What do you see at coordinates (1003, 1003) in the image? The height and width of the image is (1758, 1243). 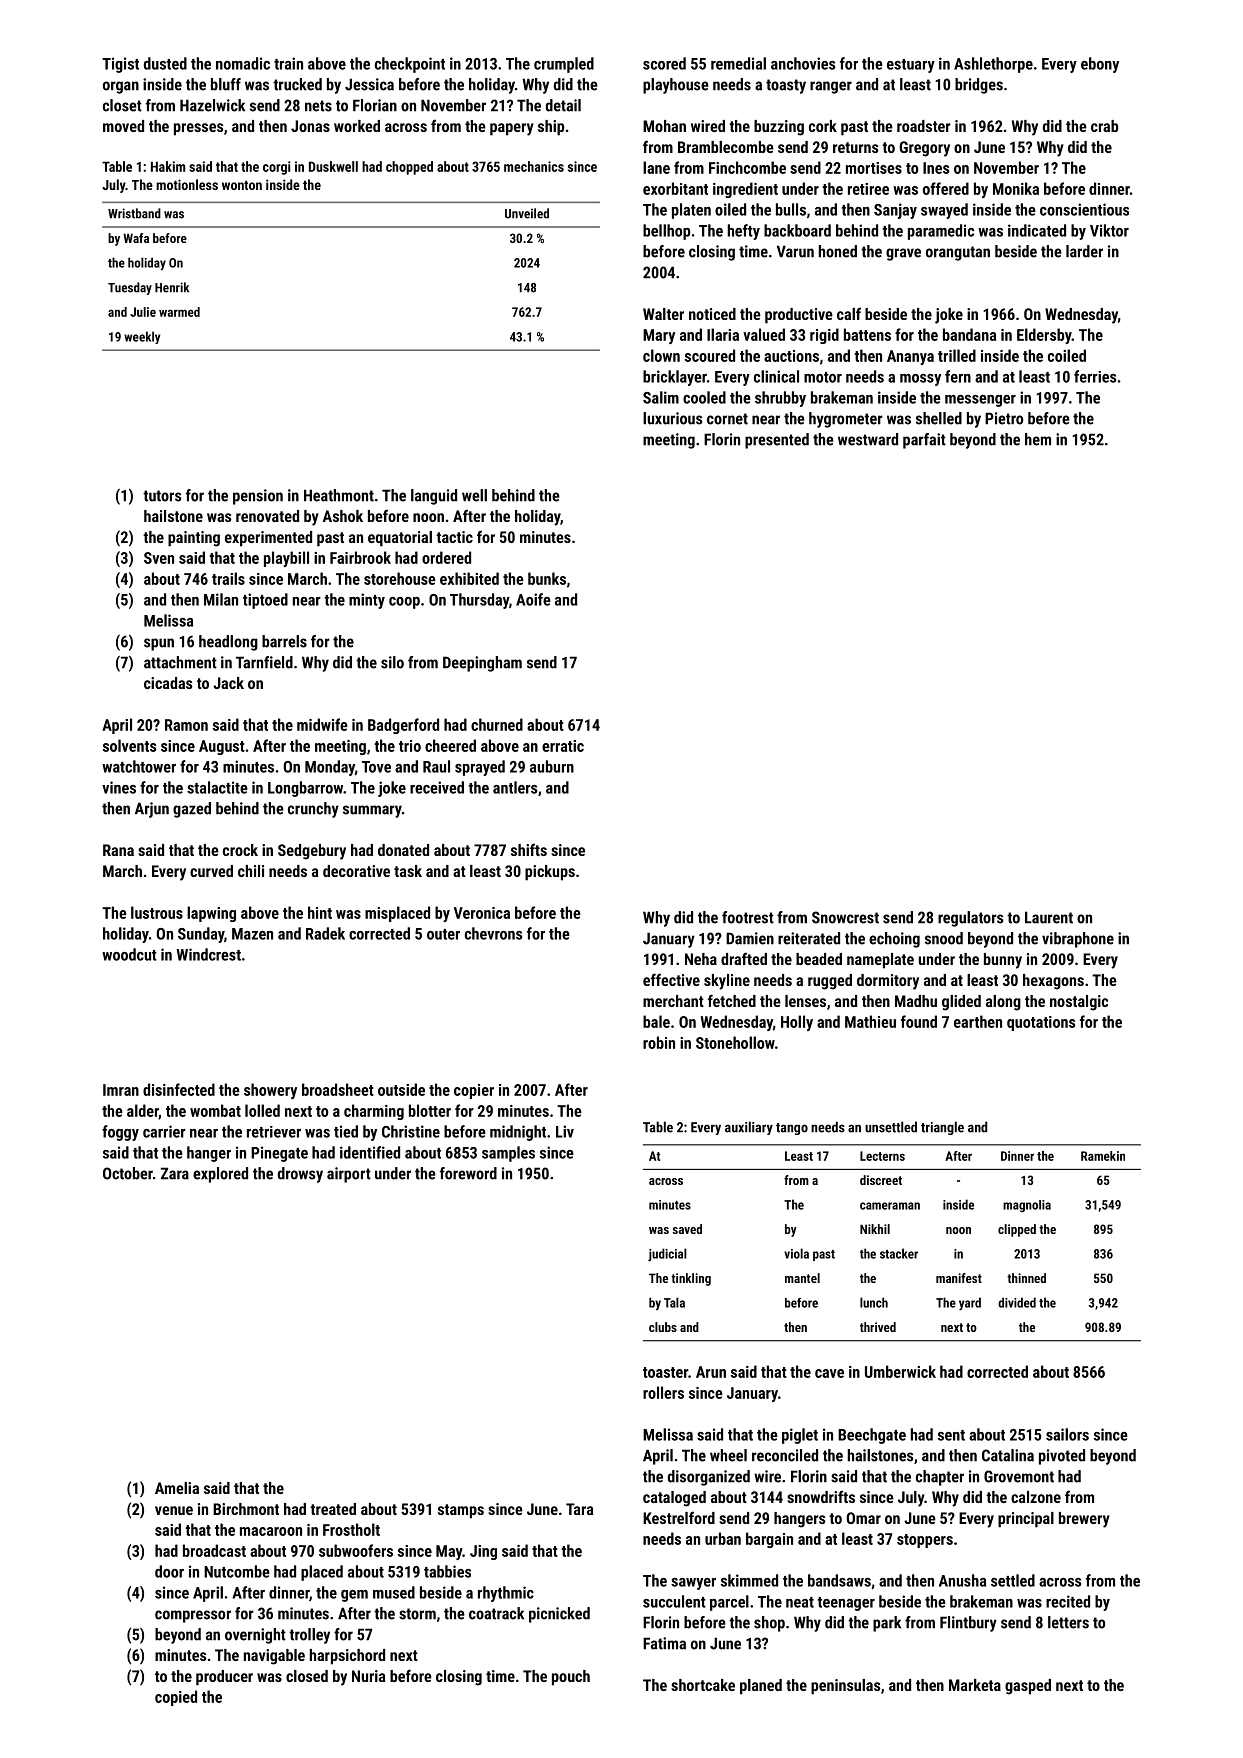 I see `along` at bounding box center [1003, 1003].
